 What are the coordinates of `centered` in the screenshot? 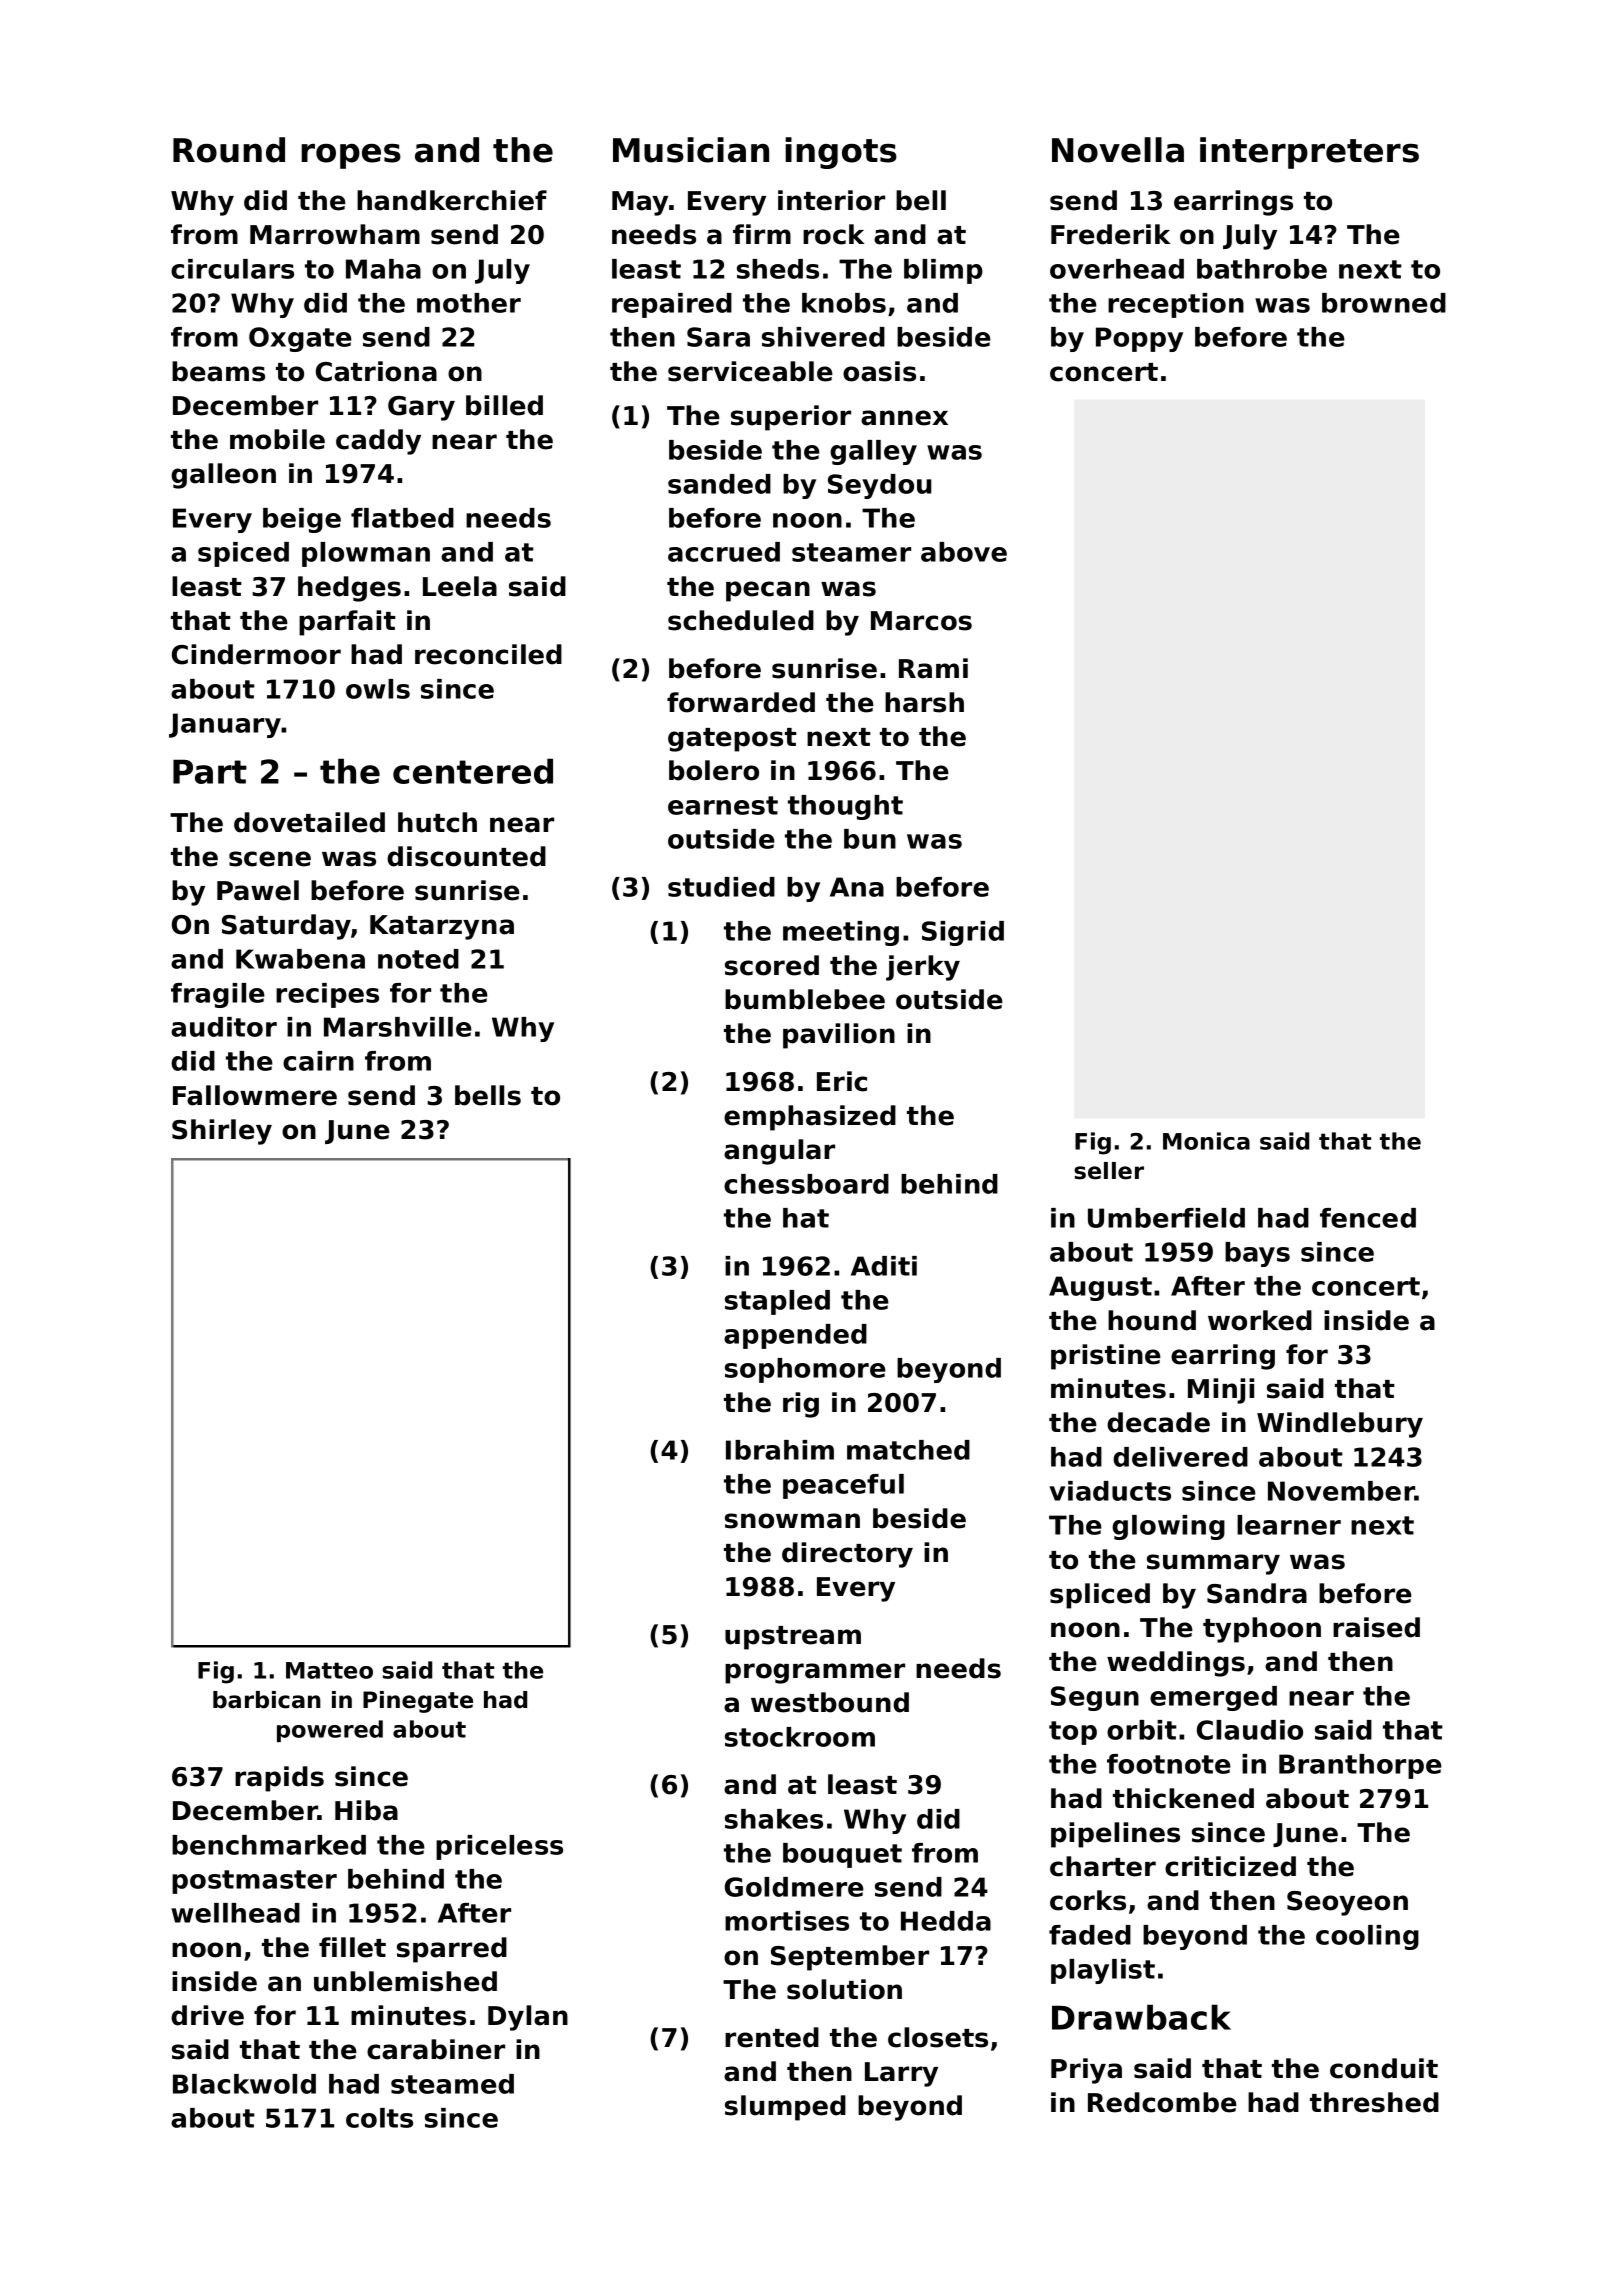 It's located at (473, 771).
